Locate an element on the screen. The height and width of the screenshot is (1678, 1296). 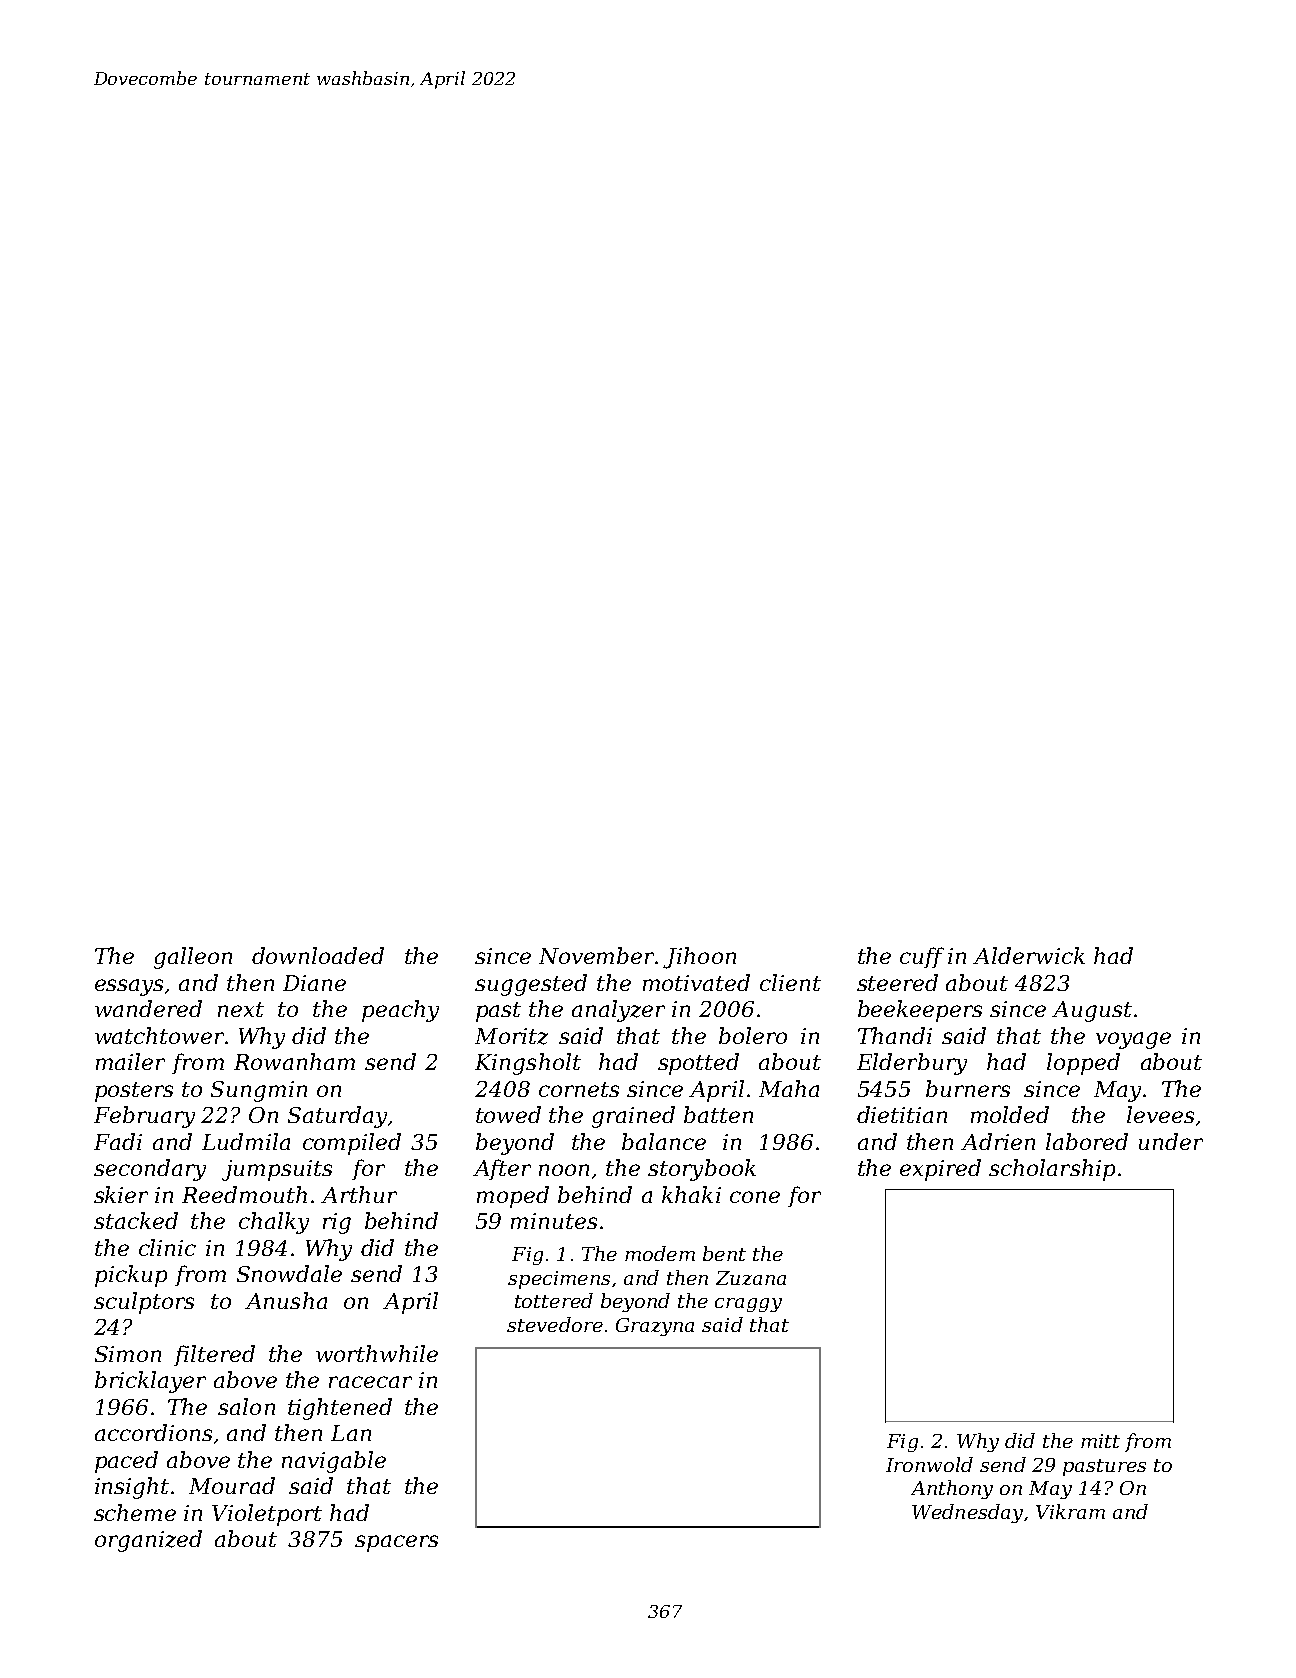
spacers is located at coordinates (396, 1543).
